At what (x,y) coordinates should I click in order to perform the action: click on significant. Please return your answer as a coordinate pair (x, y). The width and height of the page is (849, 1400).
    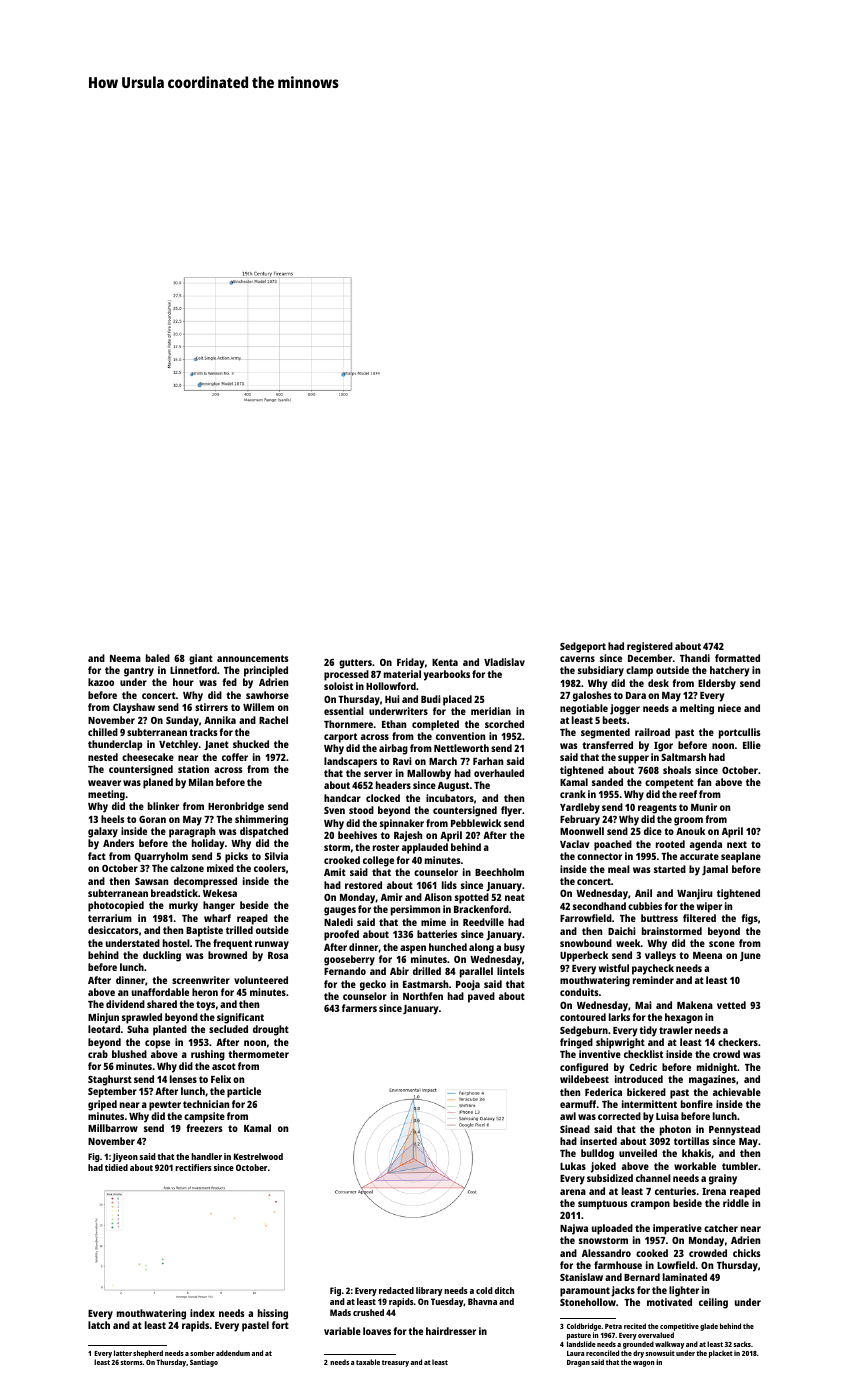
    Looking at the image, I should click on (240, 1018).
